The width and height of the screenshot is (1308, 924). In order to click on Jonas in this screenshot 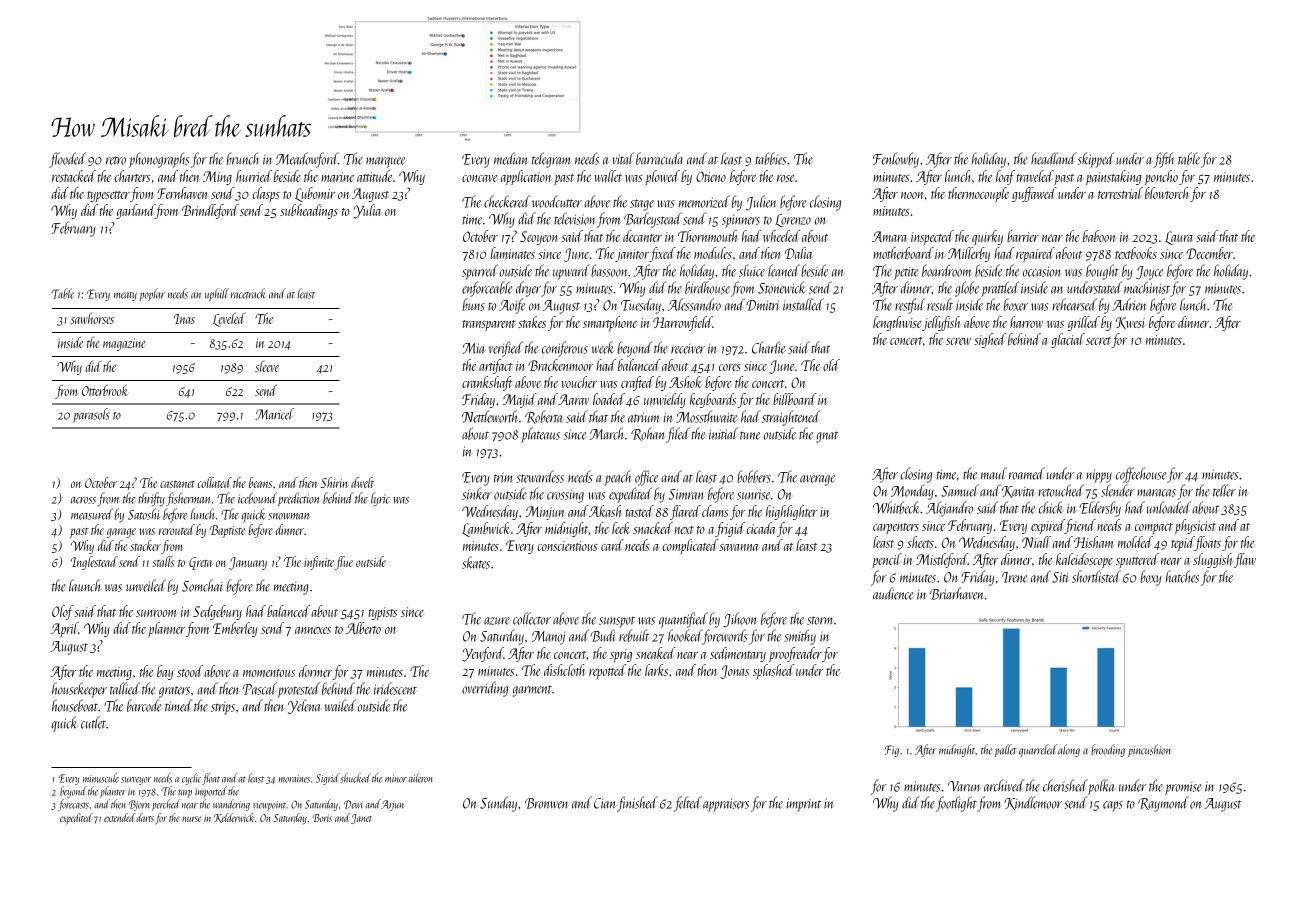, I will do `click(734, 672)`.
